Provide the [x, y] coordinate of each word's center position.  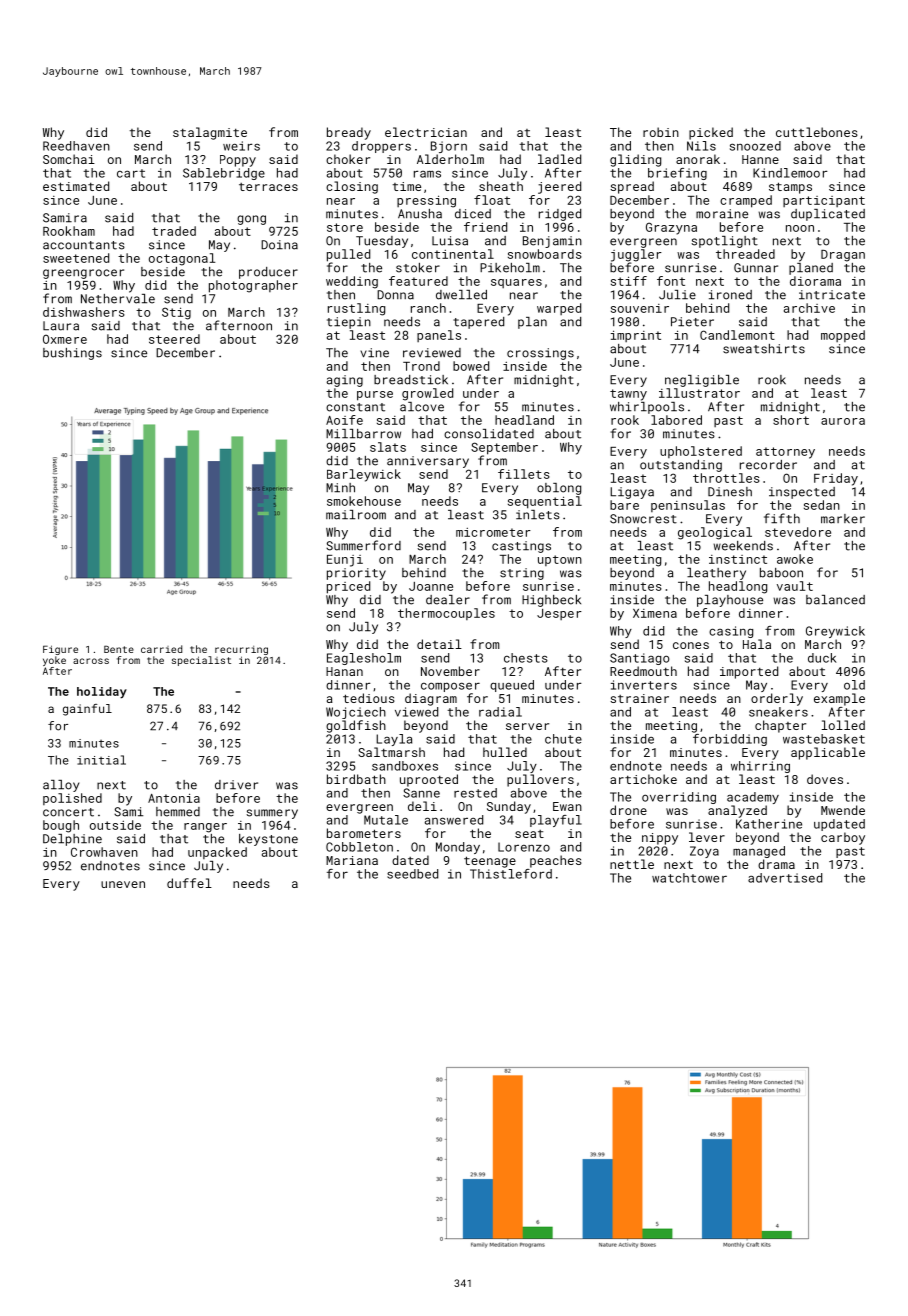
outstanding [681, 466]
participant [824, 201]
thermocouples [446, 614]
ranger [205, 828]
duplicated [828, 215]
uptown [560, 560]
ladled [559, 159]
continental [453, 254]
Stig [176, 313]
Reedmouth [643, 671]
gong [251, 220]
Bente [119, 649]
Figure [60, 650]
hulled [505, 752]
